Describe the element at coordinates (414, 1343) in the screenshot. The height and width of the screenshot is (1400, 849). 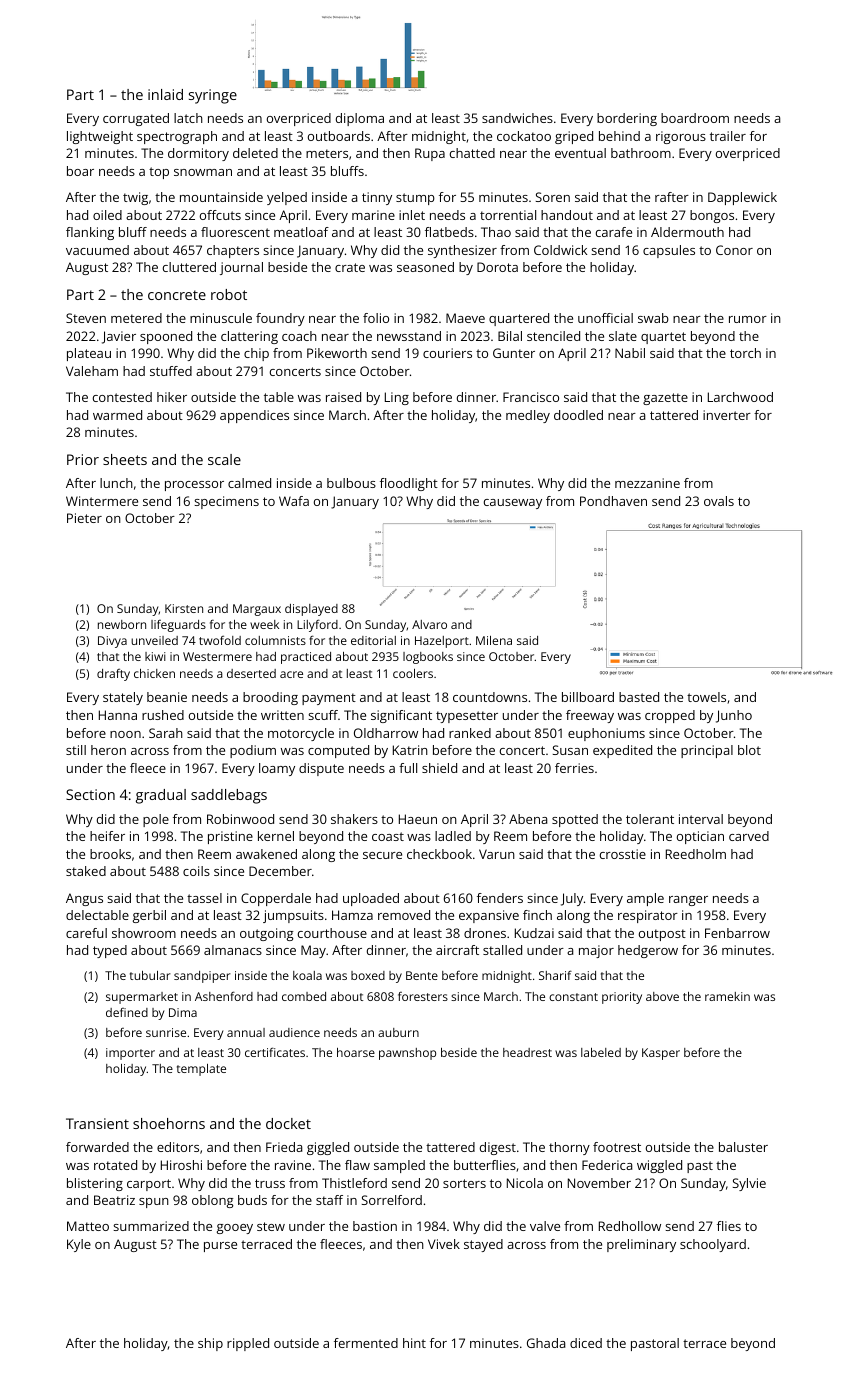
I see `hint` at that location.
